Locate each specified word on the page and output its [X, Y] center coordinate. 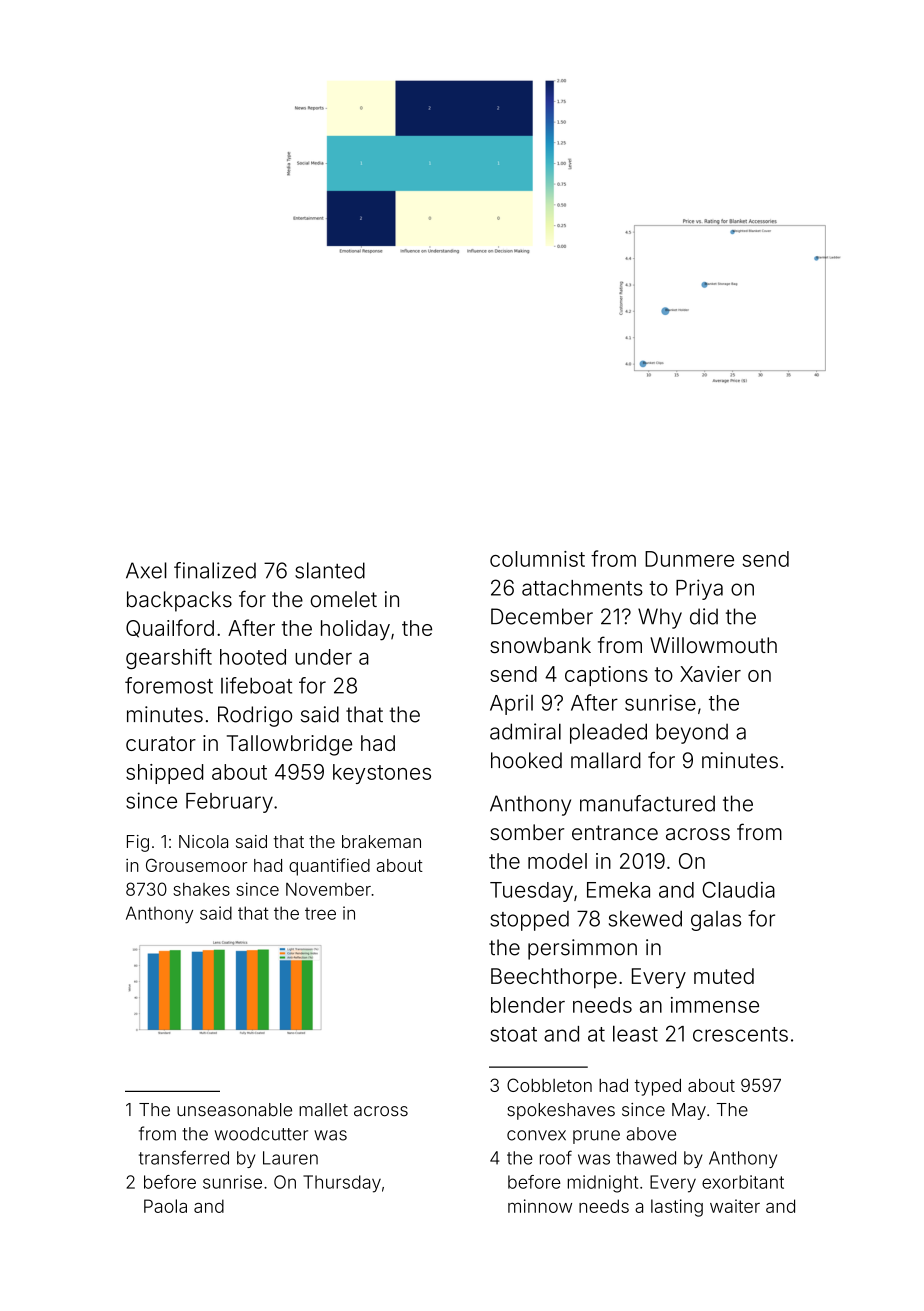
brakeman [381, 841]
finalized [215, 570]
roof [556, 1157]
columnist [537, 559]
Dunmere [689, 559]
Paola [165, 1206]
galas [716, 921]
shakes [201, 889]
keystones [382, 774]
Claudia [738, 890]
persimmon [582, 949]
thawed [646, 1158]
